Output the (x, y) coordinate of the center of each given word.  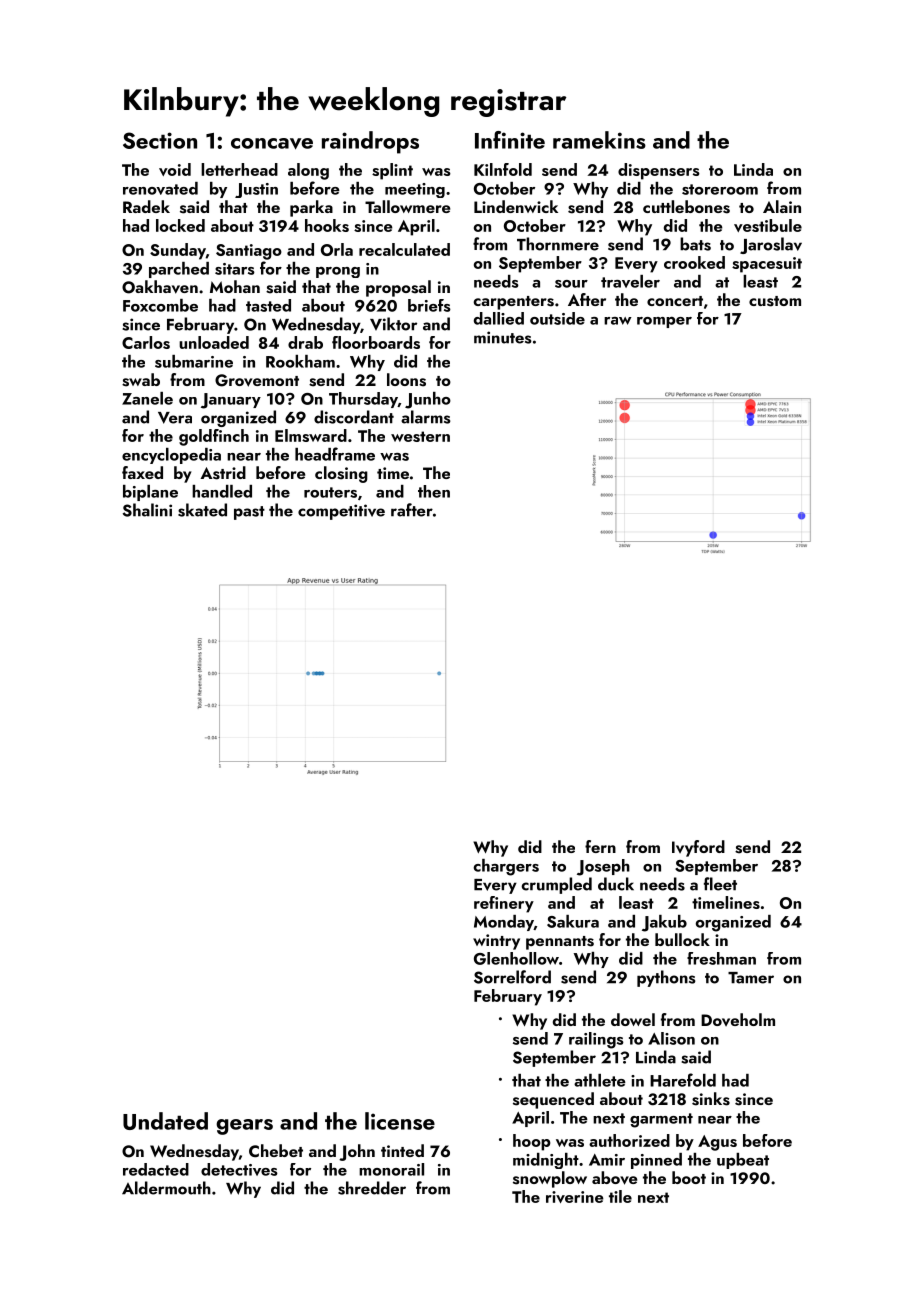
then (434, 491)
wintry (496, 942)
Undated (165, 1121)
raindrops (370, 142)
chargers (506, 867)
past (249, 513)
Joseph (603, 867)
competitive (341, 512)
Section (160, 140)
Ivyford (698, 848)
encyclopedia (171, 456)
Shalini (147, 510)
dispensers (659, 171)
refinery (504, 904)
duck (616, 884)
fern (600, 846)
